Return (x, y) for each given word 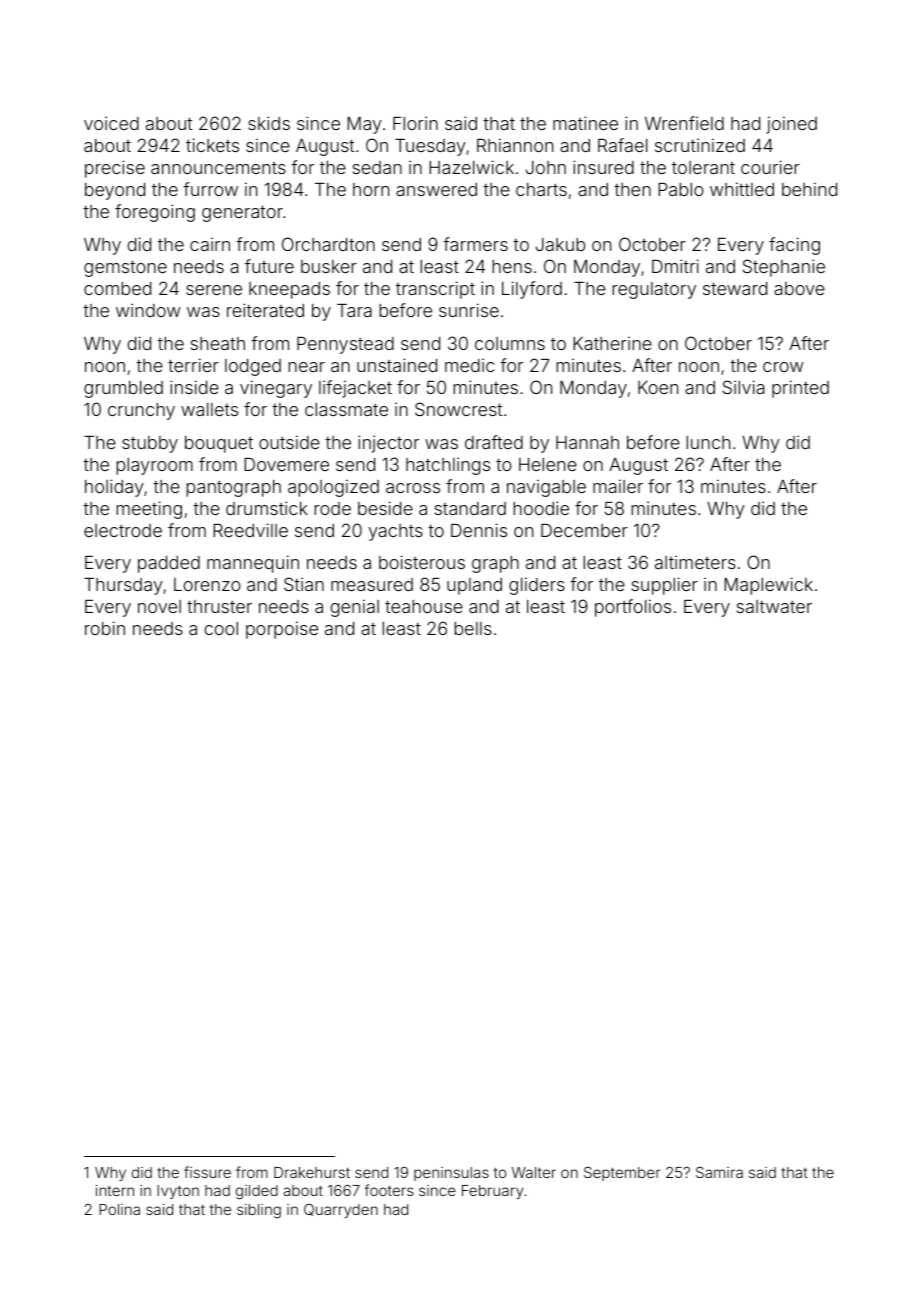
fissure (207, 1172)
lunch (708, 442)
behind (809, 189)
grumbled (123, 389)
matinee (585, 123)
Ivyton (178, 1192)
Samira (719, 1172)
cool (221, 628)
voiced (111, 123)
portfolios (633, 608)
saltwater (774, 606)
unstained (397, 365)
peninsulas (451, 1174)
